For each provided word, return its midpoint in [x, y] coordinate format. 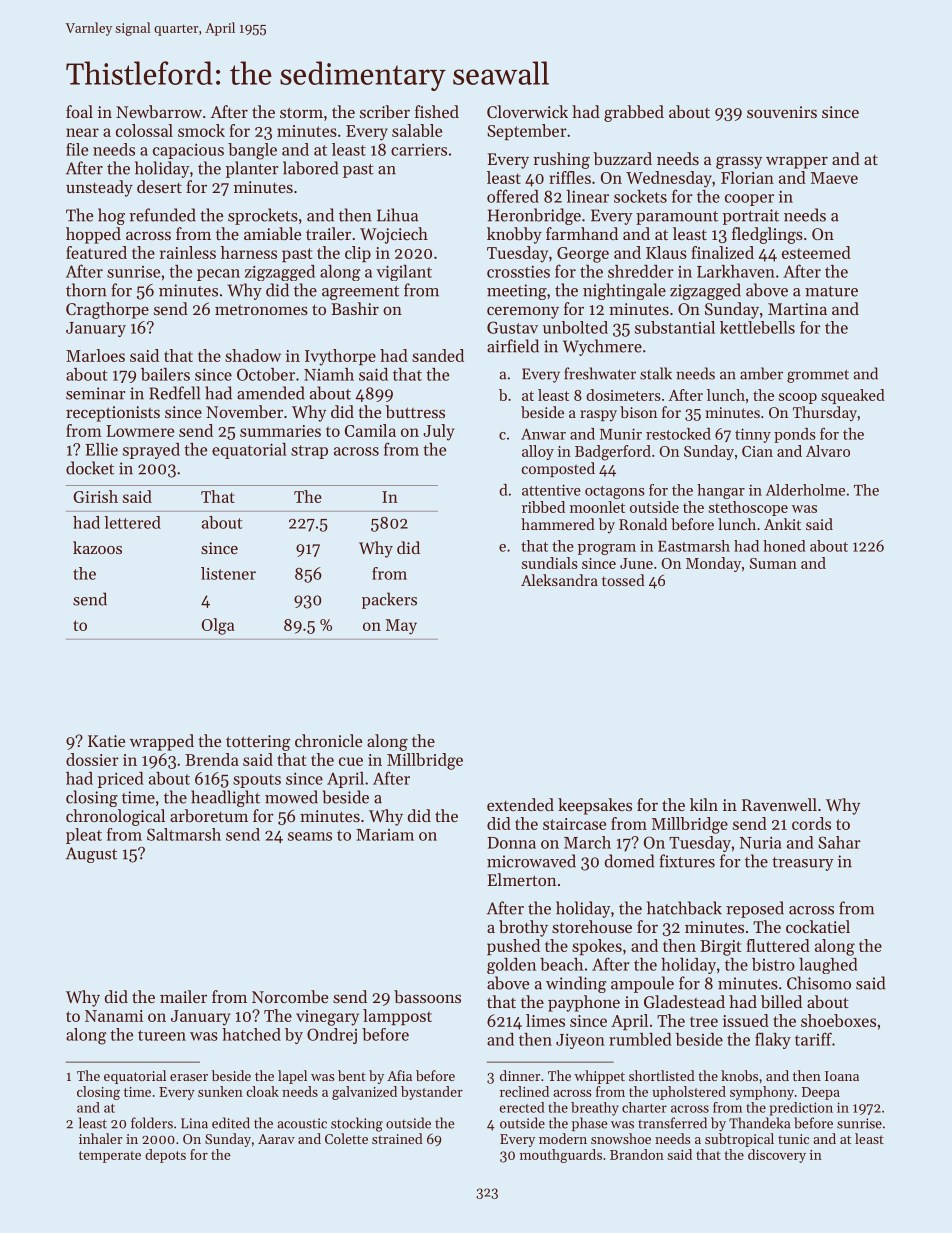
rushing [561, 160]
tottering [258, 743]
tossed [623, 580]
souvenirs [782, 112]
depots [165, 1156]
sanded [438, 355]
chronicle [328, 740]
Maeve [834, 178]
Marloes [95, 355]
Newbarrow [159, 111]
